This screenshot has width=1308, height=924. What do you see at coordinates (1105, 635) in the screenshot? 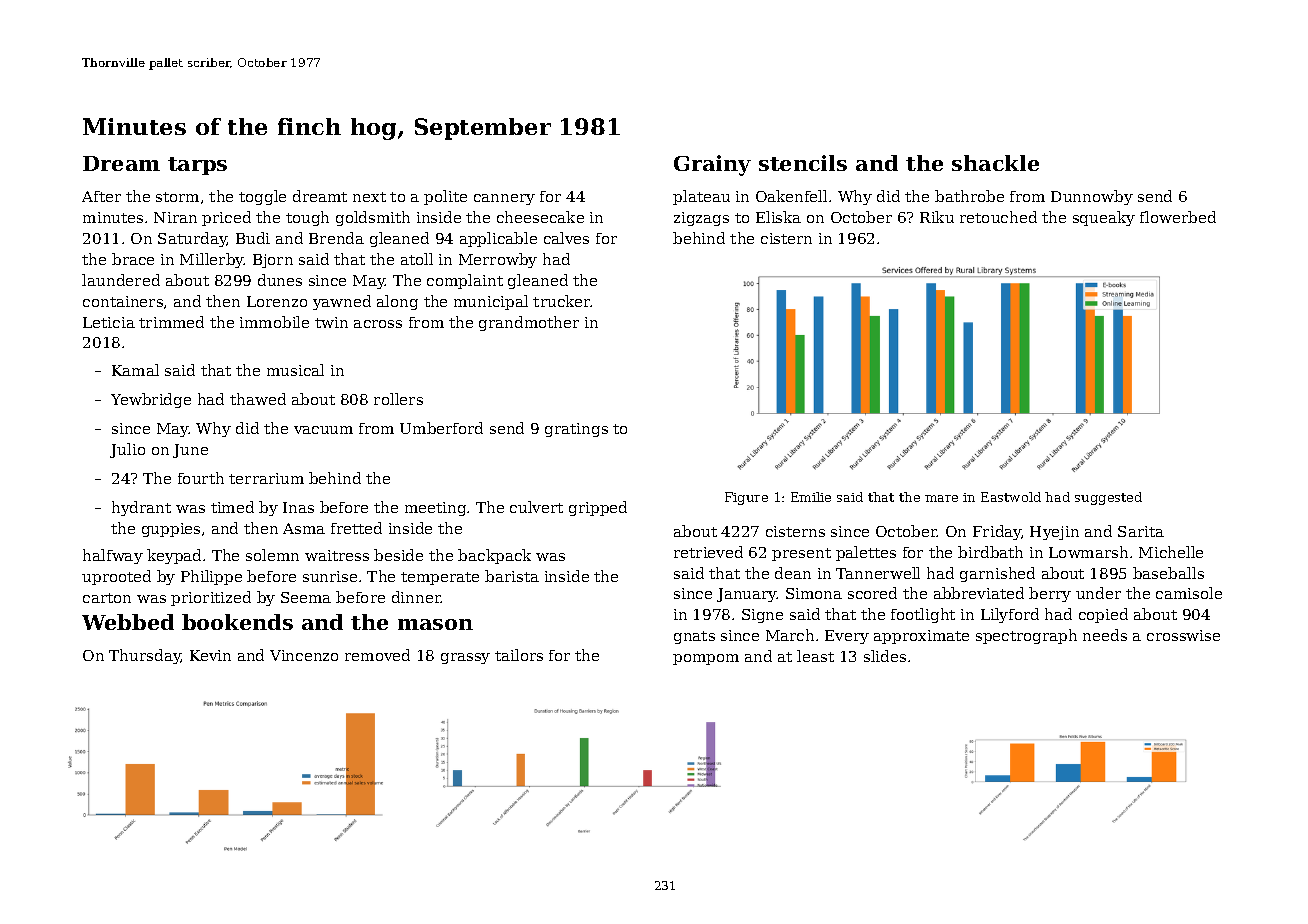
I see `needs` at bounding box center [1105, 635].
